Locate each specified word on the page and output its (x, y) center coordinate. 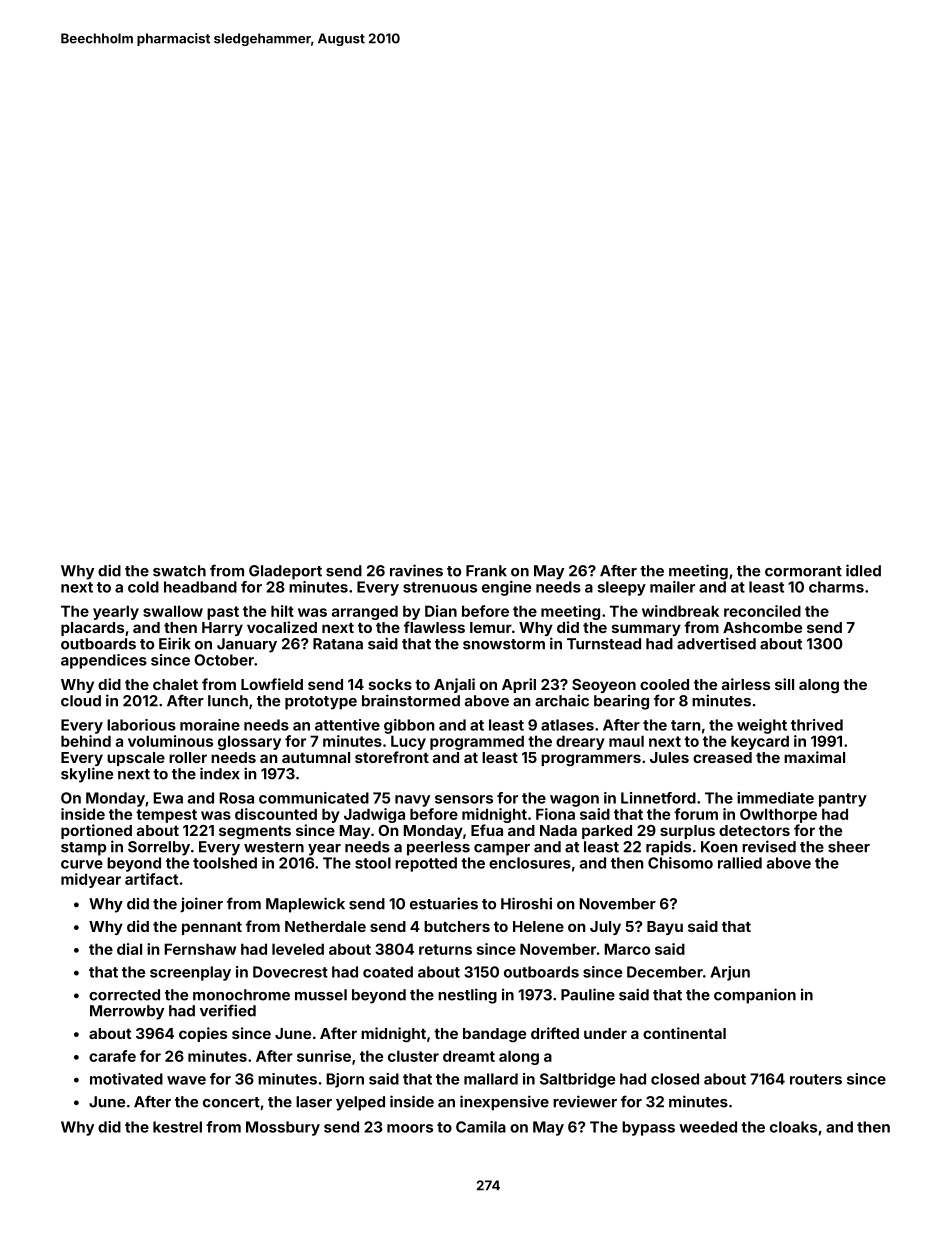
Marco (627, 949)
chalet (175, 684)
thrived (817, 725)
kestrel (177, 1127)
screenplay (190, 973)
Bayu (665, 928)
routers (816, 1079)
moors (410, 1128)
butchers (457, 926)
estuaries (444, 903)
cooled (664, 684)
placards (92, 629)
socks (390, 684)
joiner (201, 905)
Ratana (338, 644)
